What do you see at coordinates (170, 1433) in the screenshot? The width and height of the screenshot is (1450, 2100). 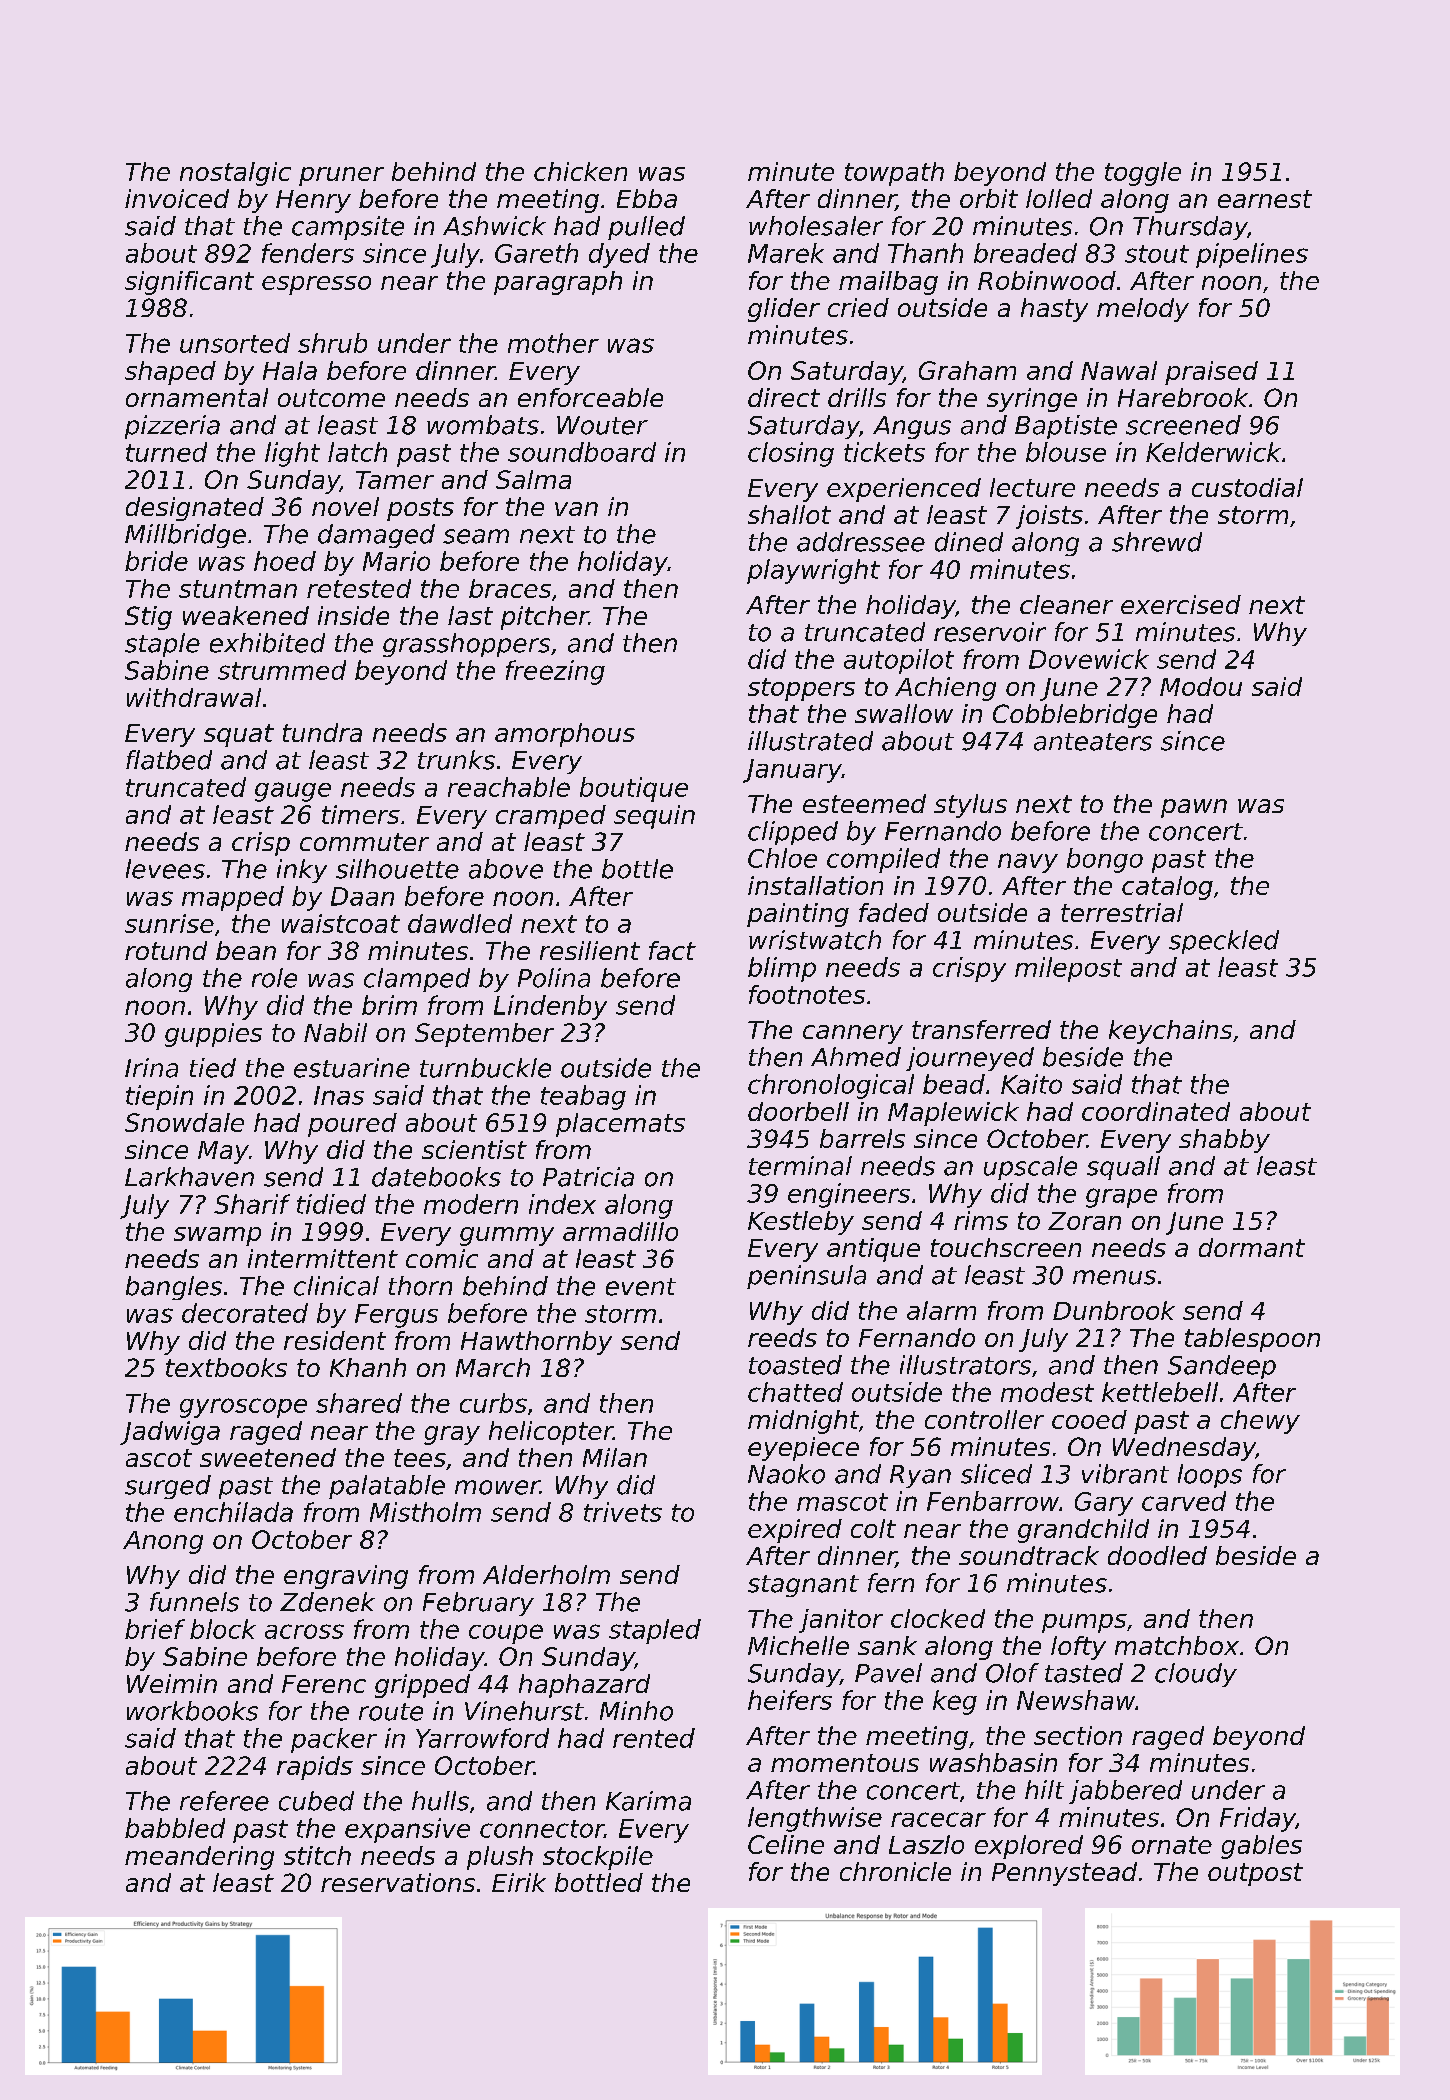 I see `Jadwiga` at bounding box center [170, 1433].
